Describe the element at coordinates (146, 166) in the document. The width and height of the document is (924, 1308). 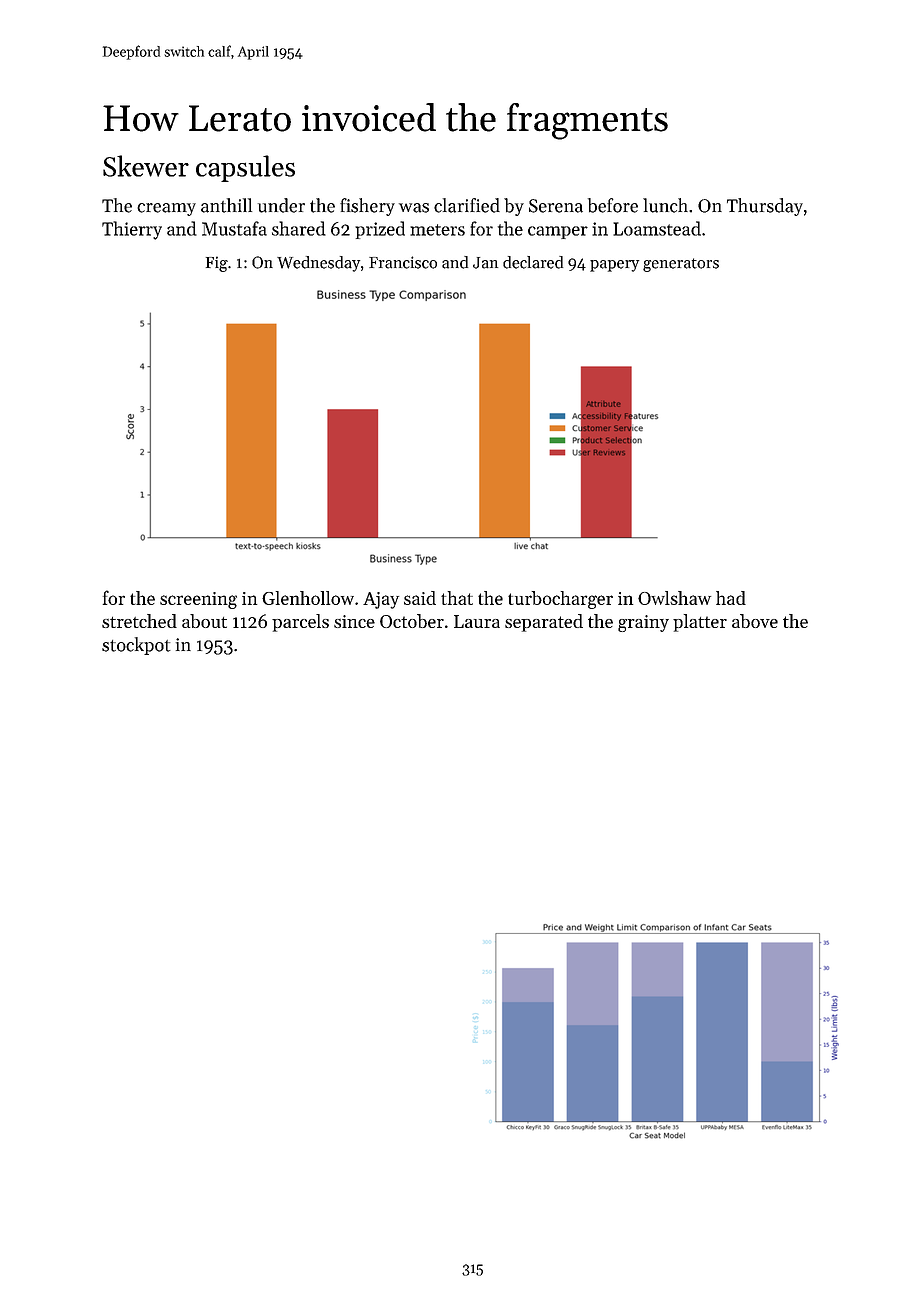
I see `Skewer` at that location.
